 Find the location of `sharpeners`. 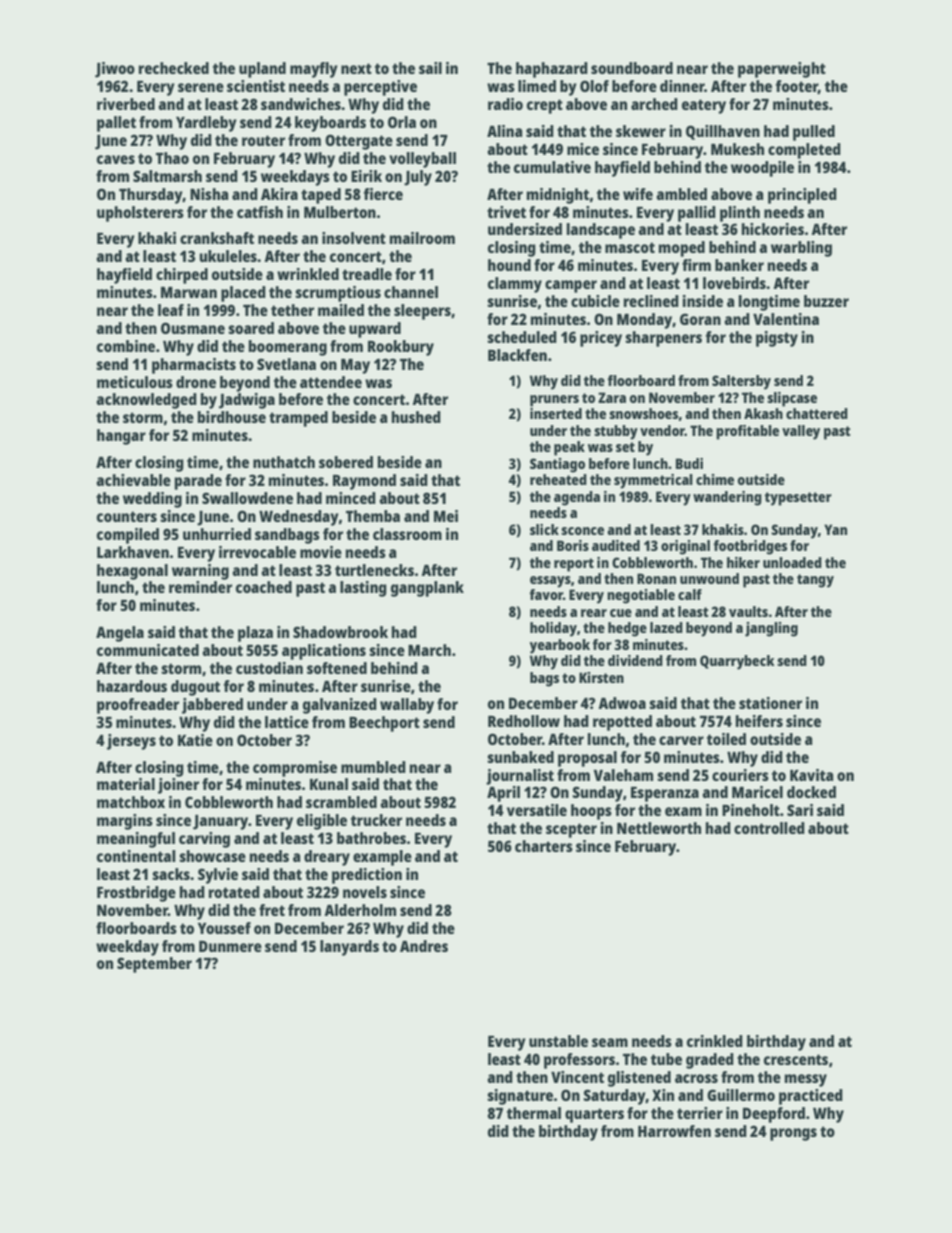

sharpeners is located at coordinates (663, 339).
